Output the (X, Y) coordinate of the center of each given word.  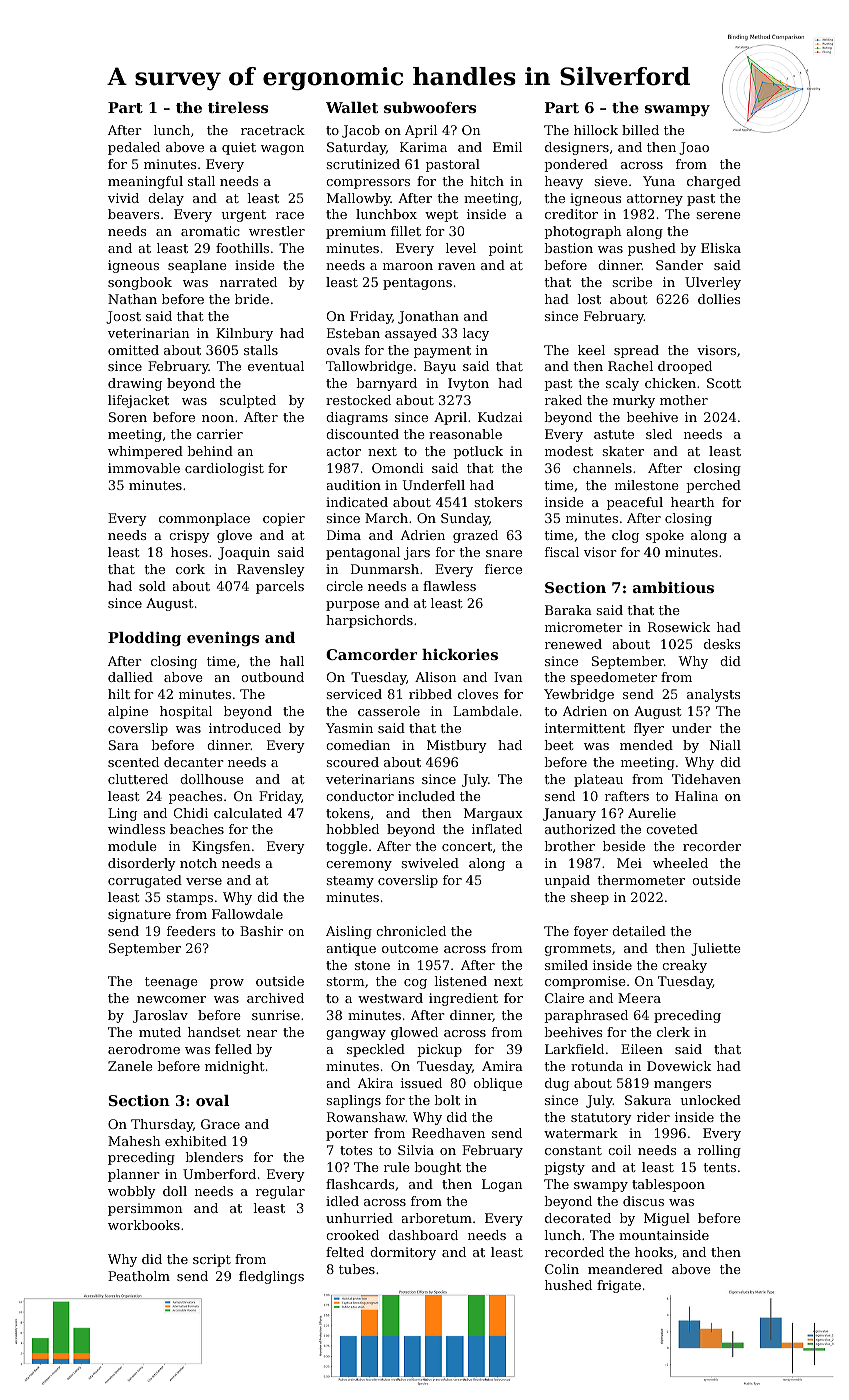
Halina (696, 796)
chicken (670, 383)
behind (210, 451)
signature (139, 915)
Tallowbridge (369, 367)
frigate (619, 1286)
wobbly (132, 1192)
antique (351, 949)
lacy (476, 334)
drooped (685, 367)
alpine (128, 712)
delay (166, 199)
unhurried (359, 1218)
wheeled (680, 863)
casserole (389, 711)
